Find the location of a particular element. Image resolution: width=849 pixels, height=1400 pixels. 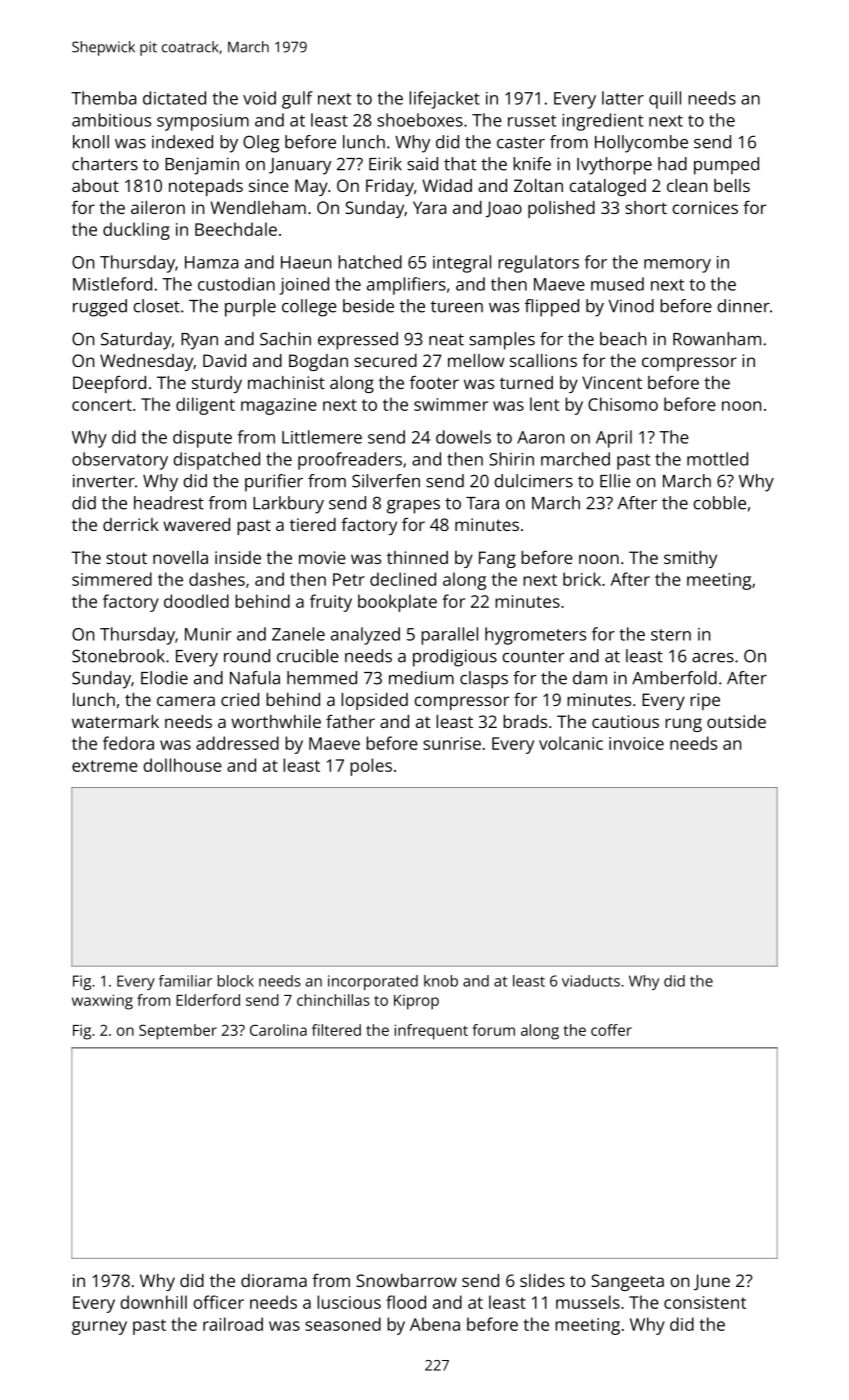

September is located at coordinates (178, 1032).
